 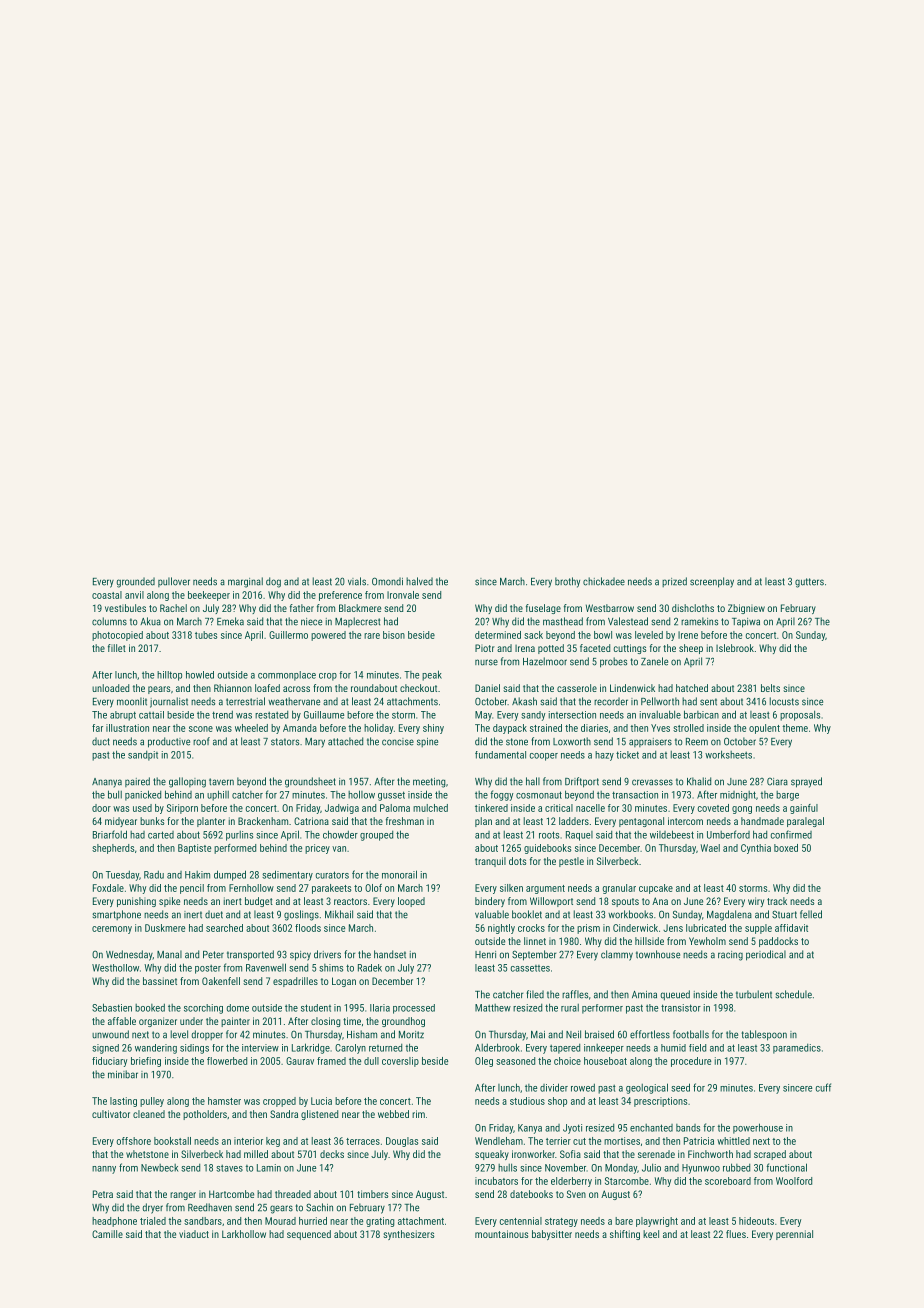 I want to click on hilltop, so click(x=169, y=676).
